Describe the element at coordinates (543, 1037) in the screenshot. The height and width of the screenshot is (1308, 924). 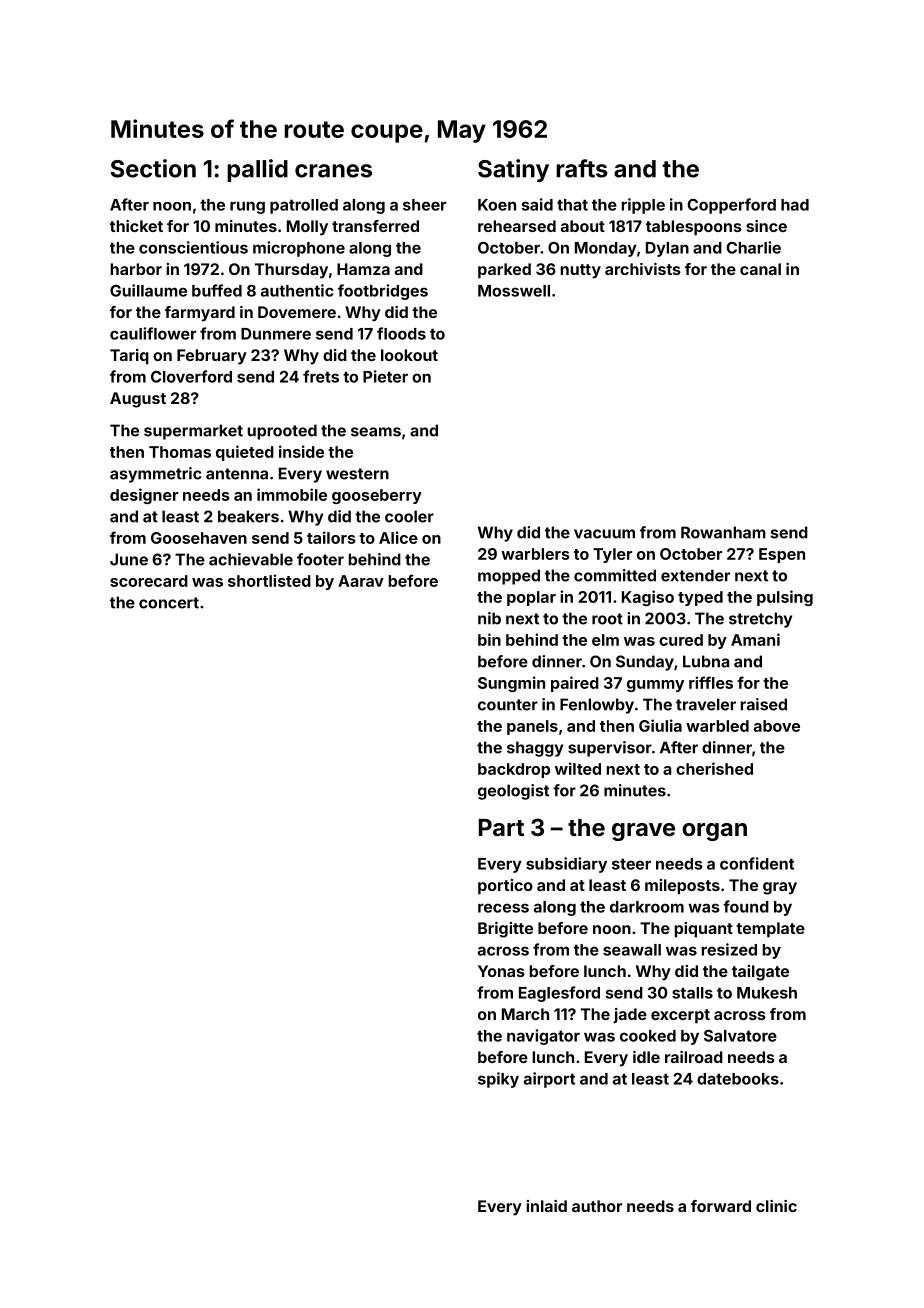
I see `navigator` at that location.
